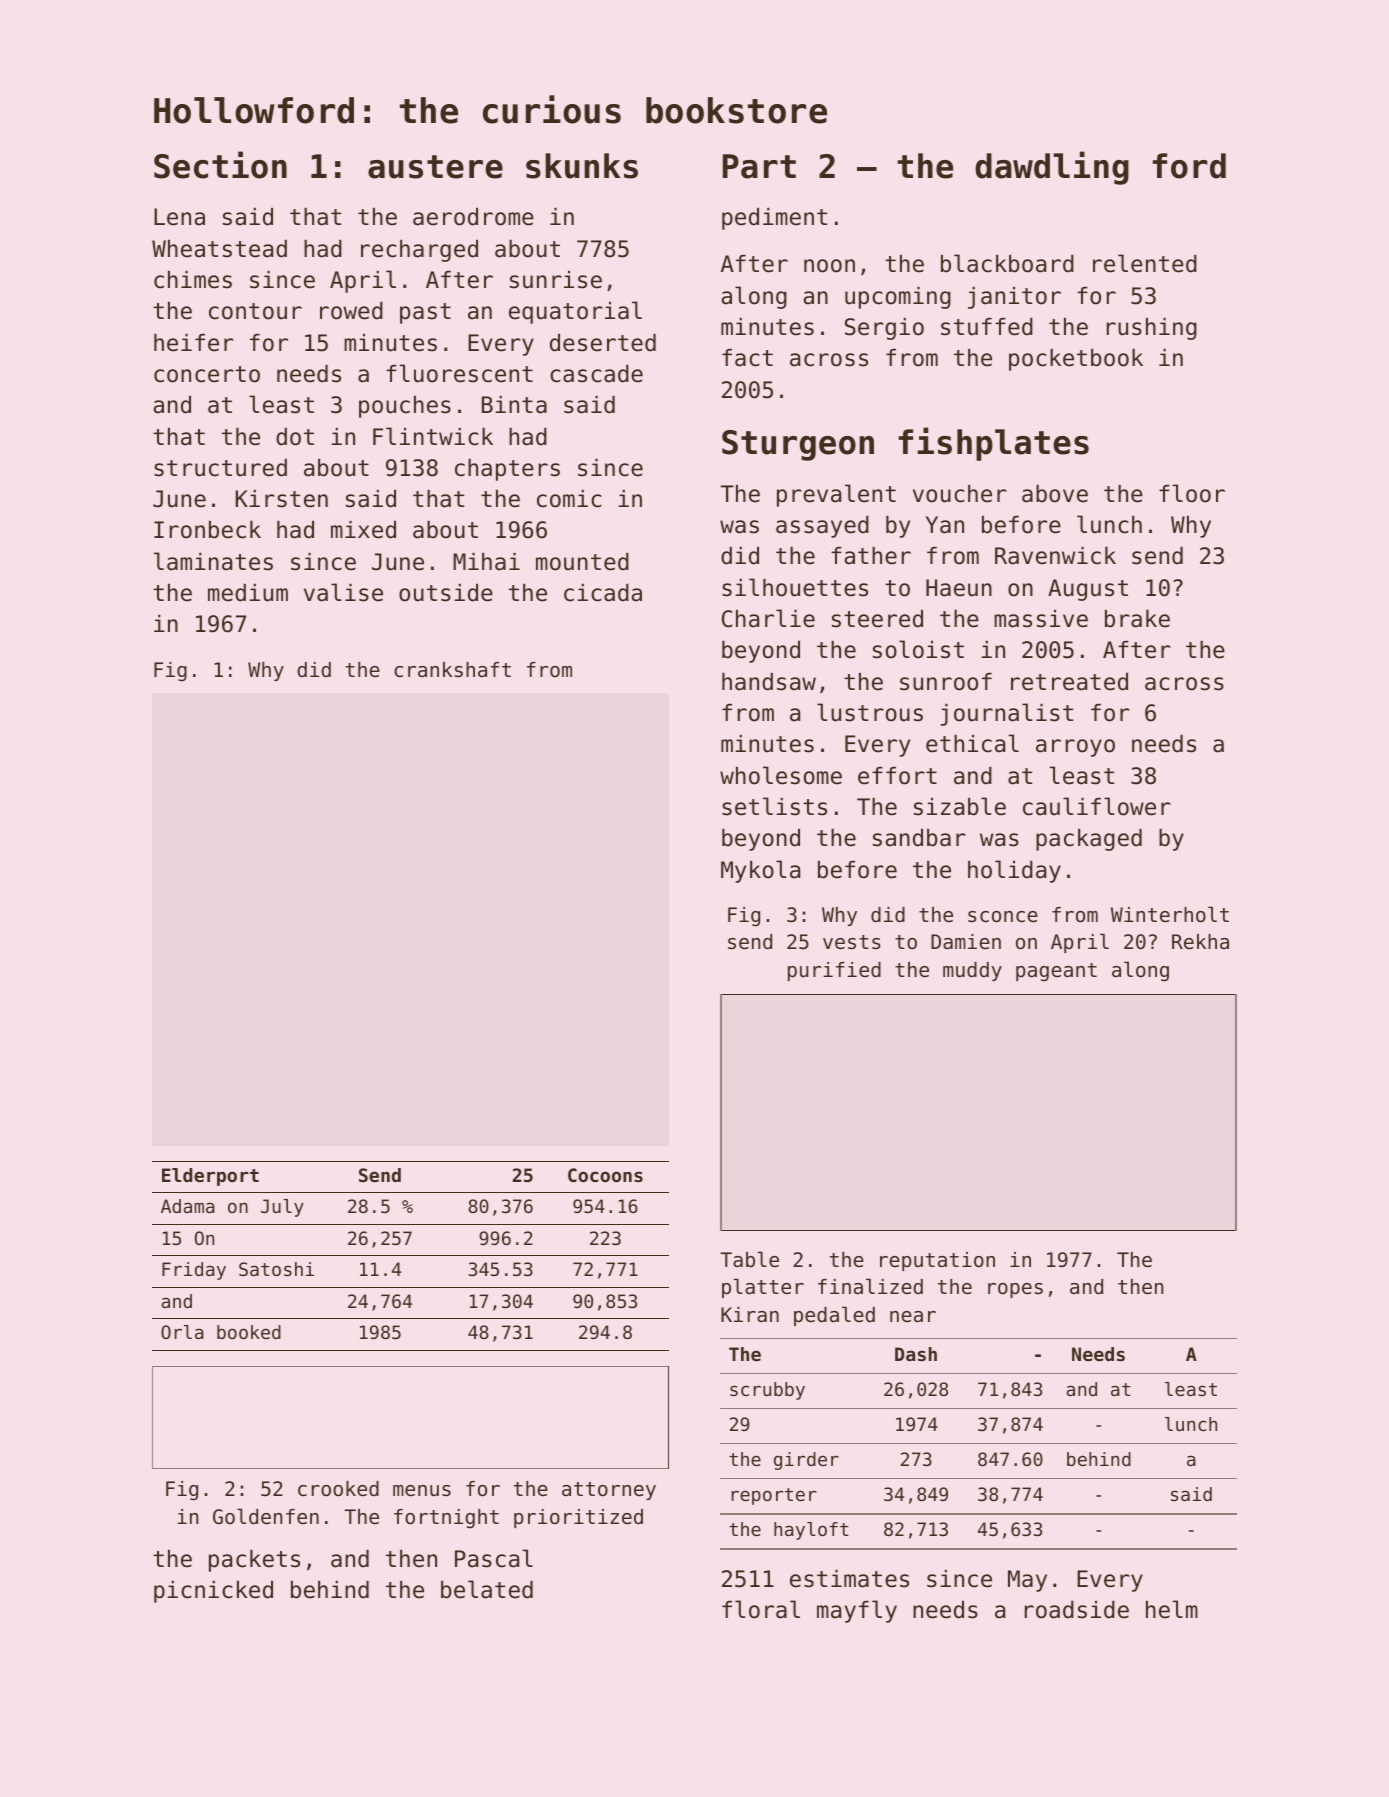 This document has width=1389, height=1797. I want to click on Dash, so click(916, 1354).
